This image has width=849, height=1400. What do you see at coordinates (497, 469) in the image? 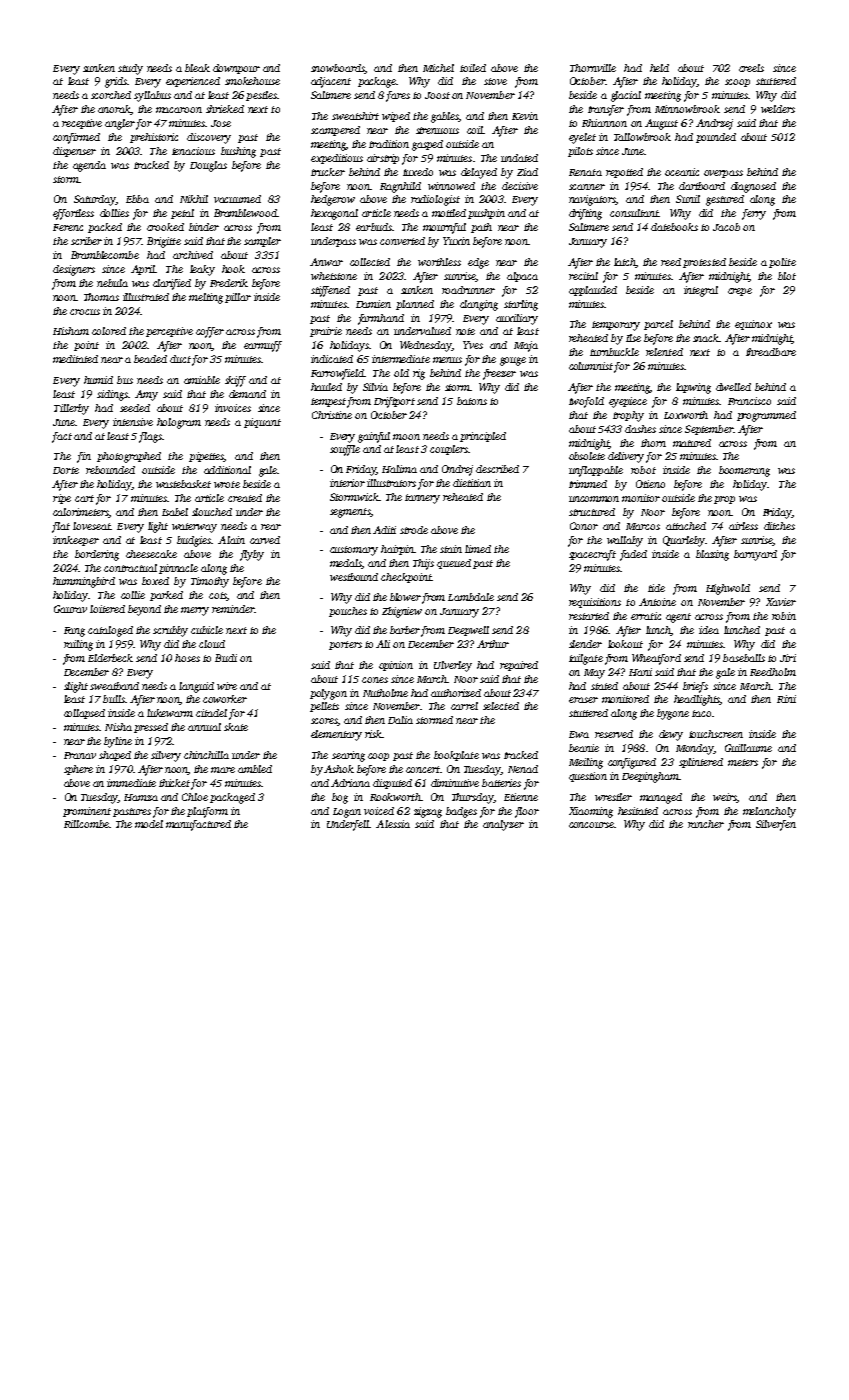
I see `described` at bounding box center [497, 469].
